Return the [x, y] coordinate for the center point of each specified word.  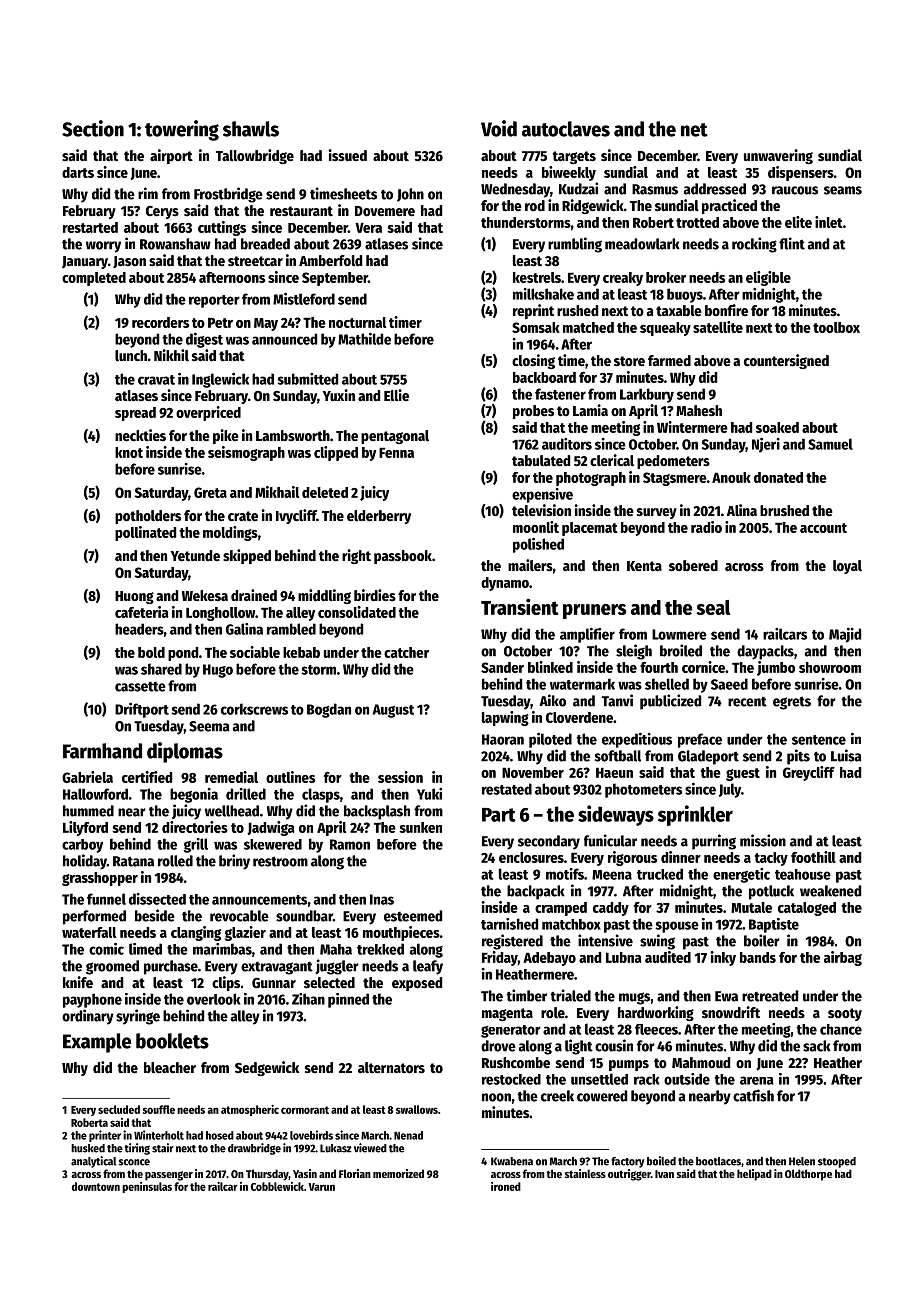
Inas [382, 899]
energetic [741, 875]
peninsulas [147, 1187]
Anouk [731, 477]
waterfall [89, 932]
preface [700, 740]
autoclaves [566, 129]
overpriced [208, 413]
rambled [291, 629]
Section [93, 128]
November [533, 772]
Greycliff [809, 773]
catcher [406, 652]
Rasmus [655, 189]
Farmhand [102, 751]
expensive [542, 495]
